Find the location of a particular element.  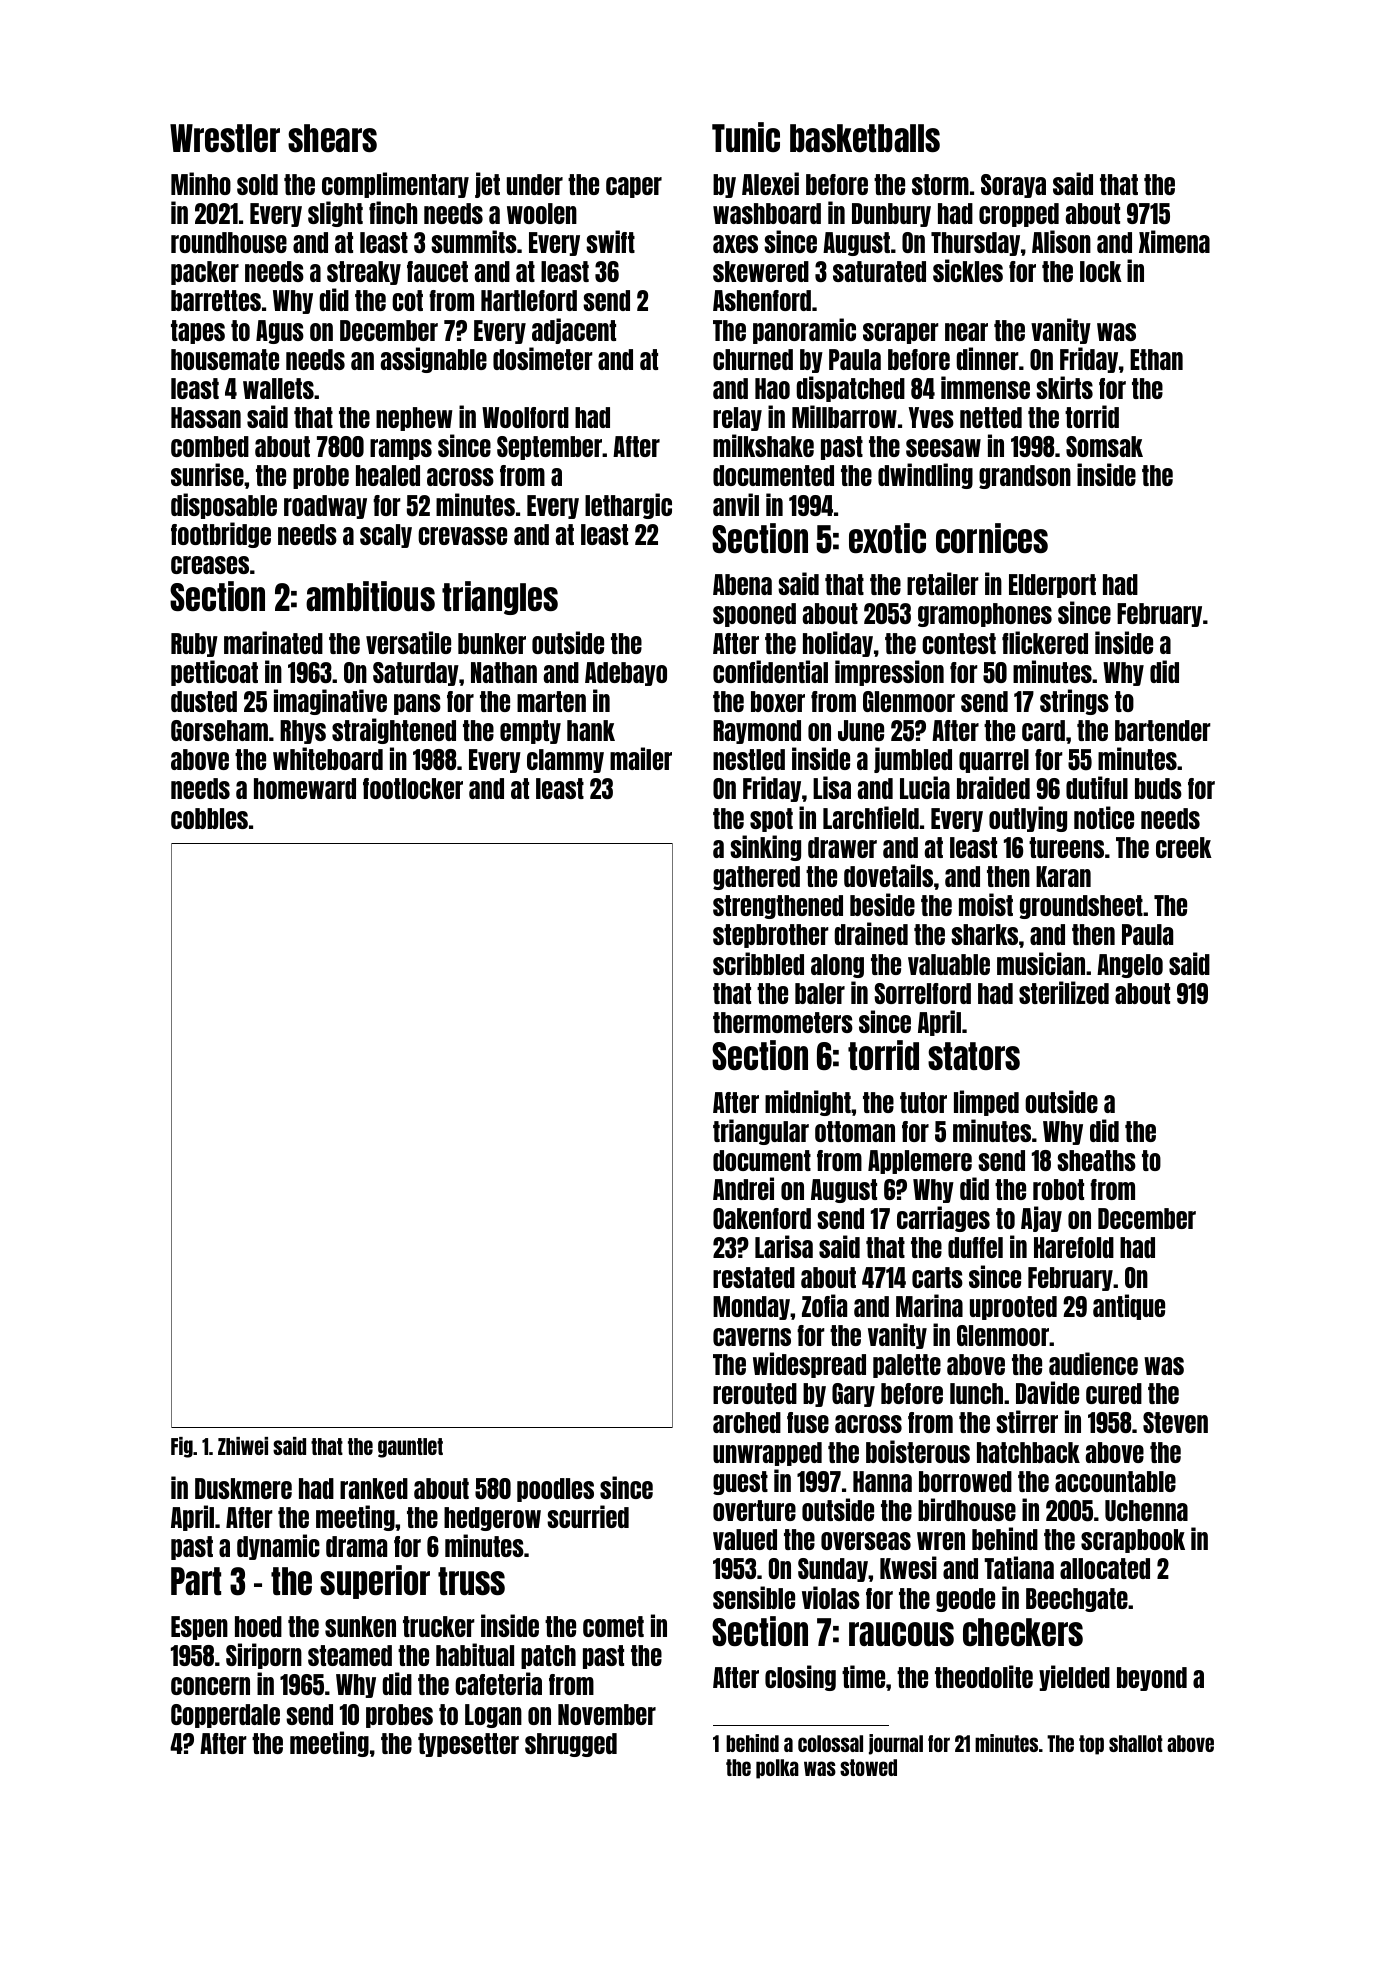

midnight is located at coordinates (808, 1103).
